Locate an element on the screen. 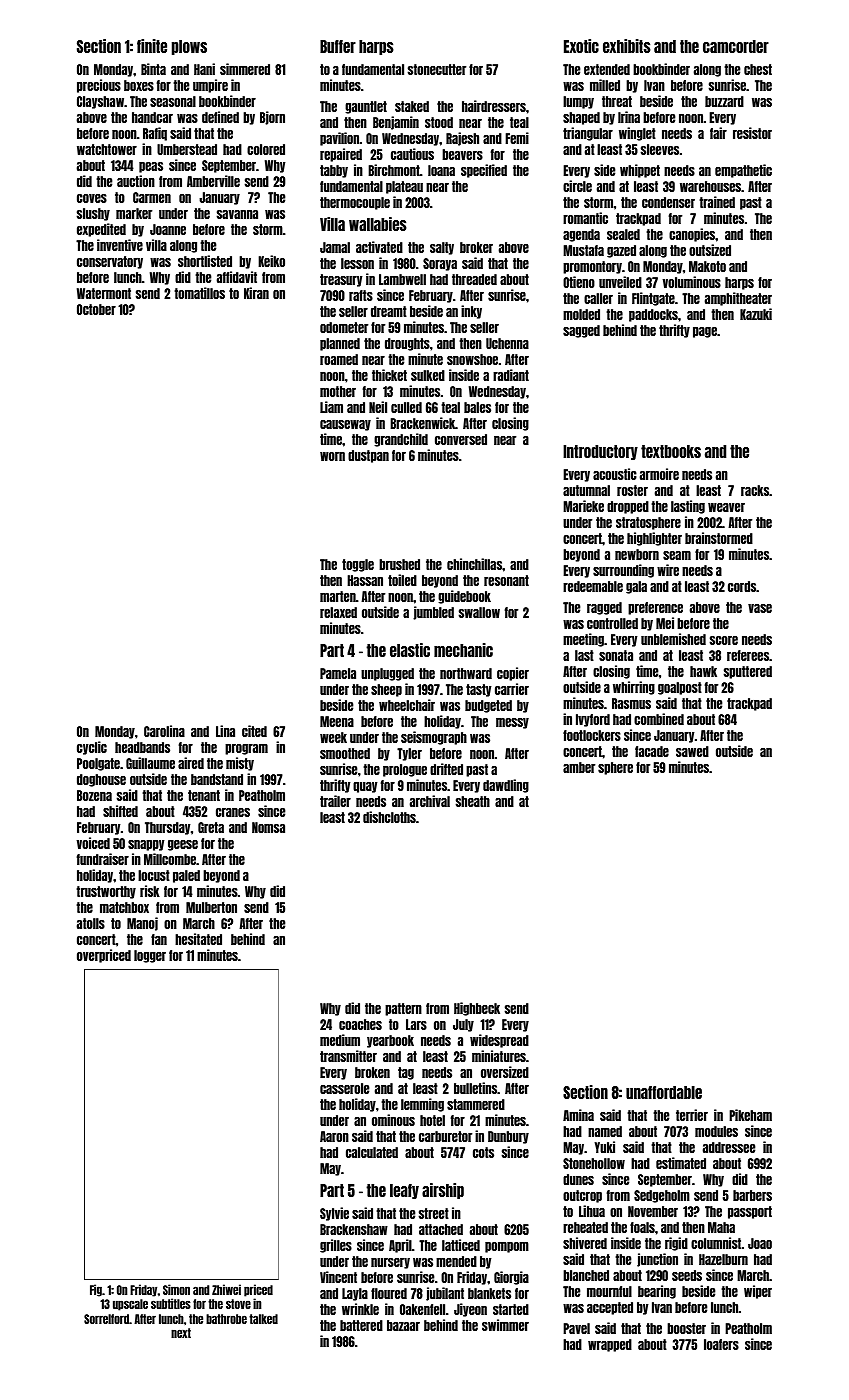  salty is located at coordinates (442, 248).
